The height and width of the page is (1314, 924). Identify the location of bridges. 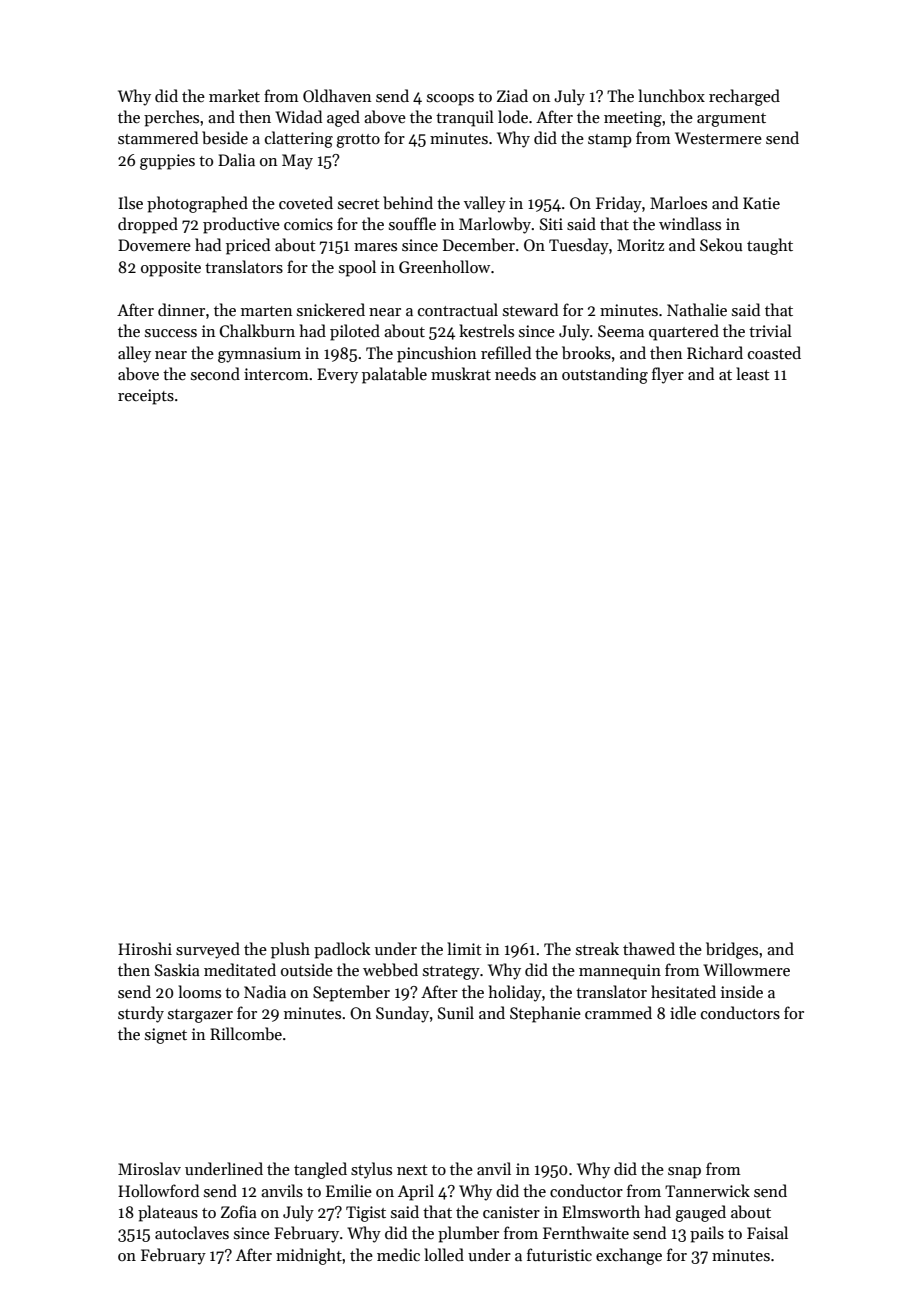
(732, 950).
